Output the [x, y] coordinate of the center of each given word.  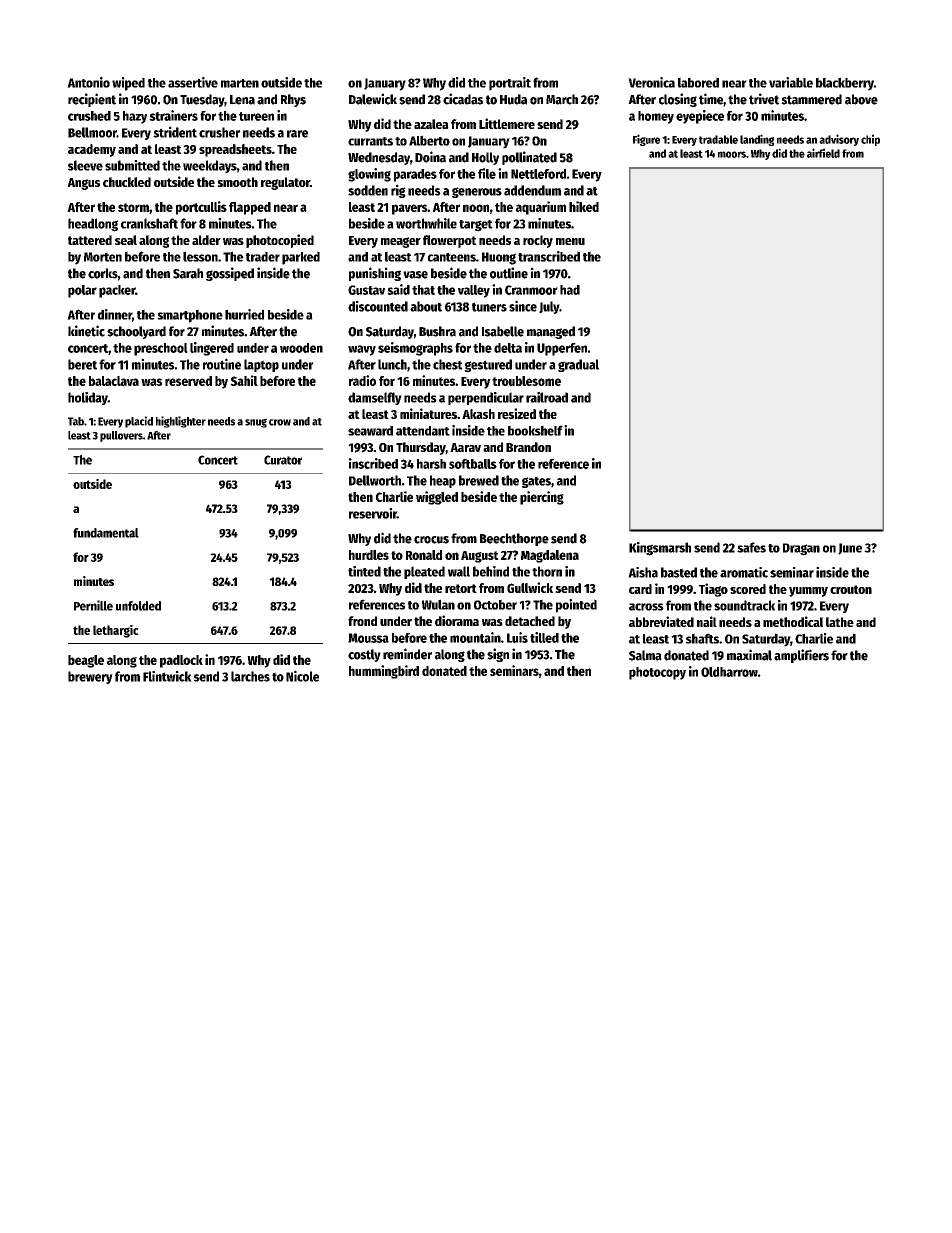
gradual [578, 365]
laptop [261, 365]
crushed [89, 116]
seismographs [415, 349]
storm [133, 207]
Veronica [651, 82]
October [495, 604]
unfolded [138, 606]
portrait [510, 84]
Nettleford [538, 174]
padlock [181, 661]
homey [656, 117]
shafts [702, 638]
